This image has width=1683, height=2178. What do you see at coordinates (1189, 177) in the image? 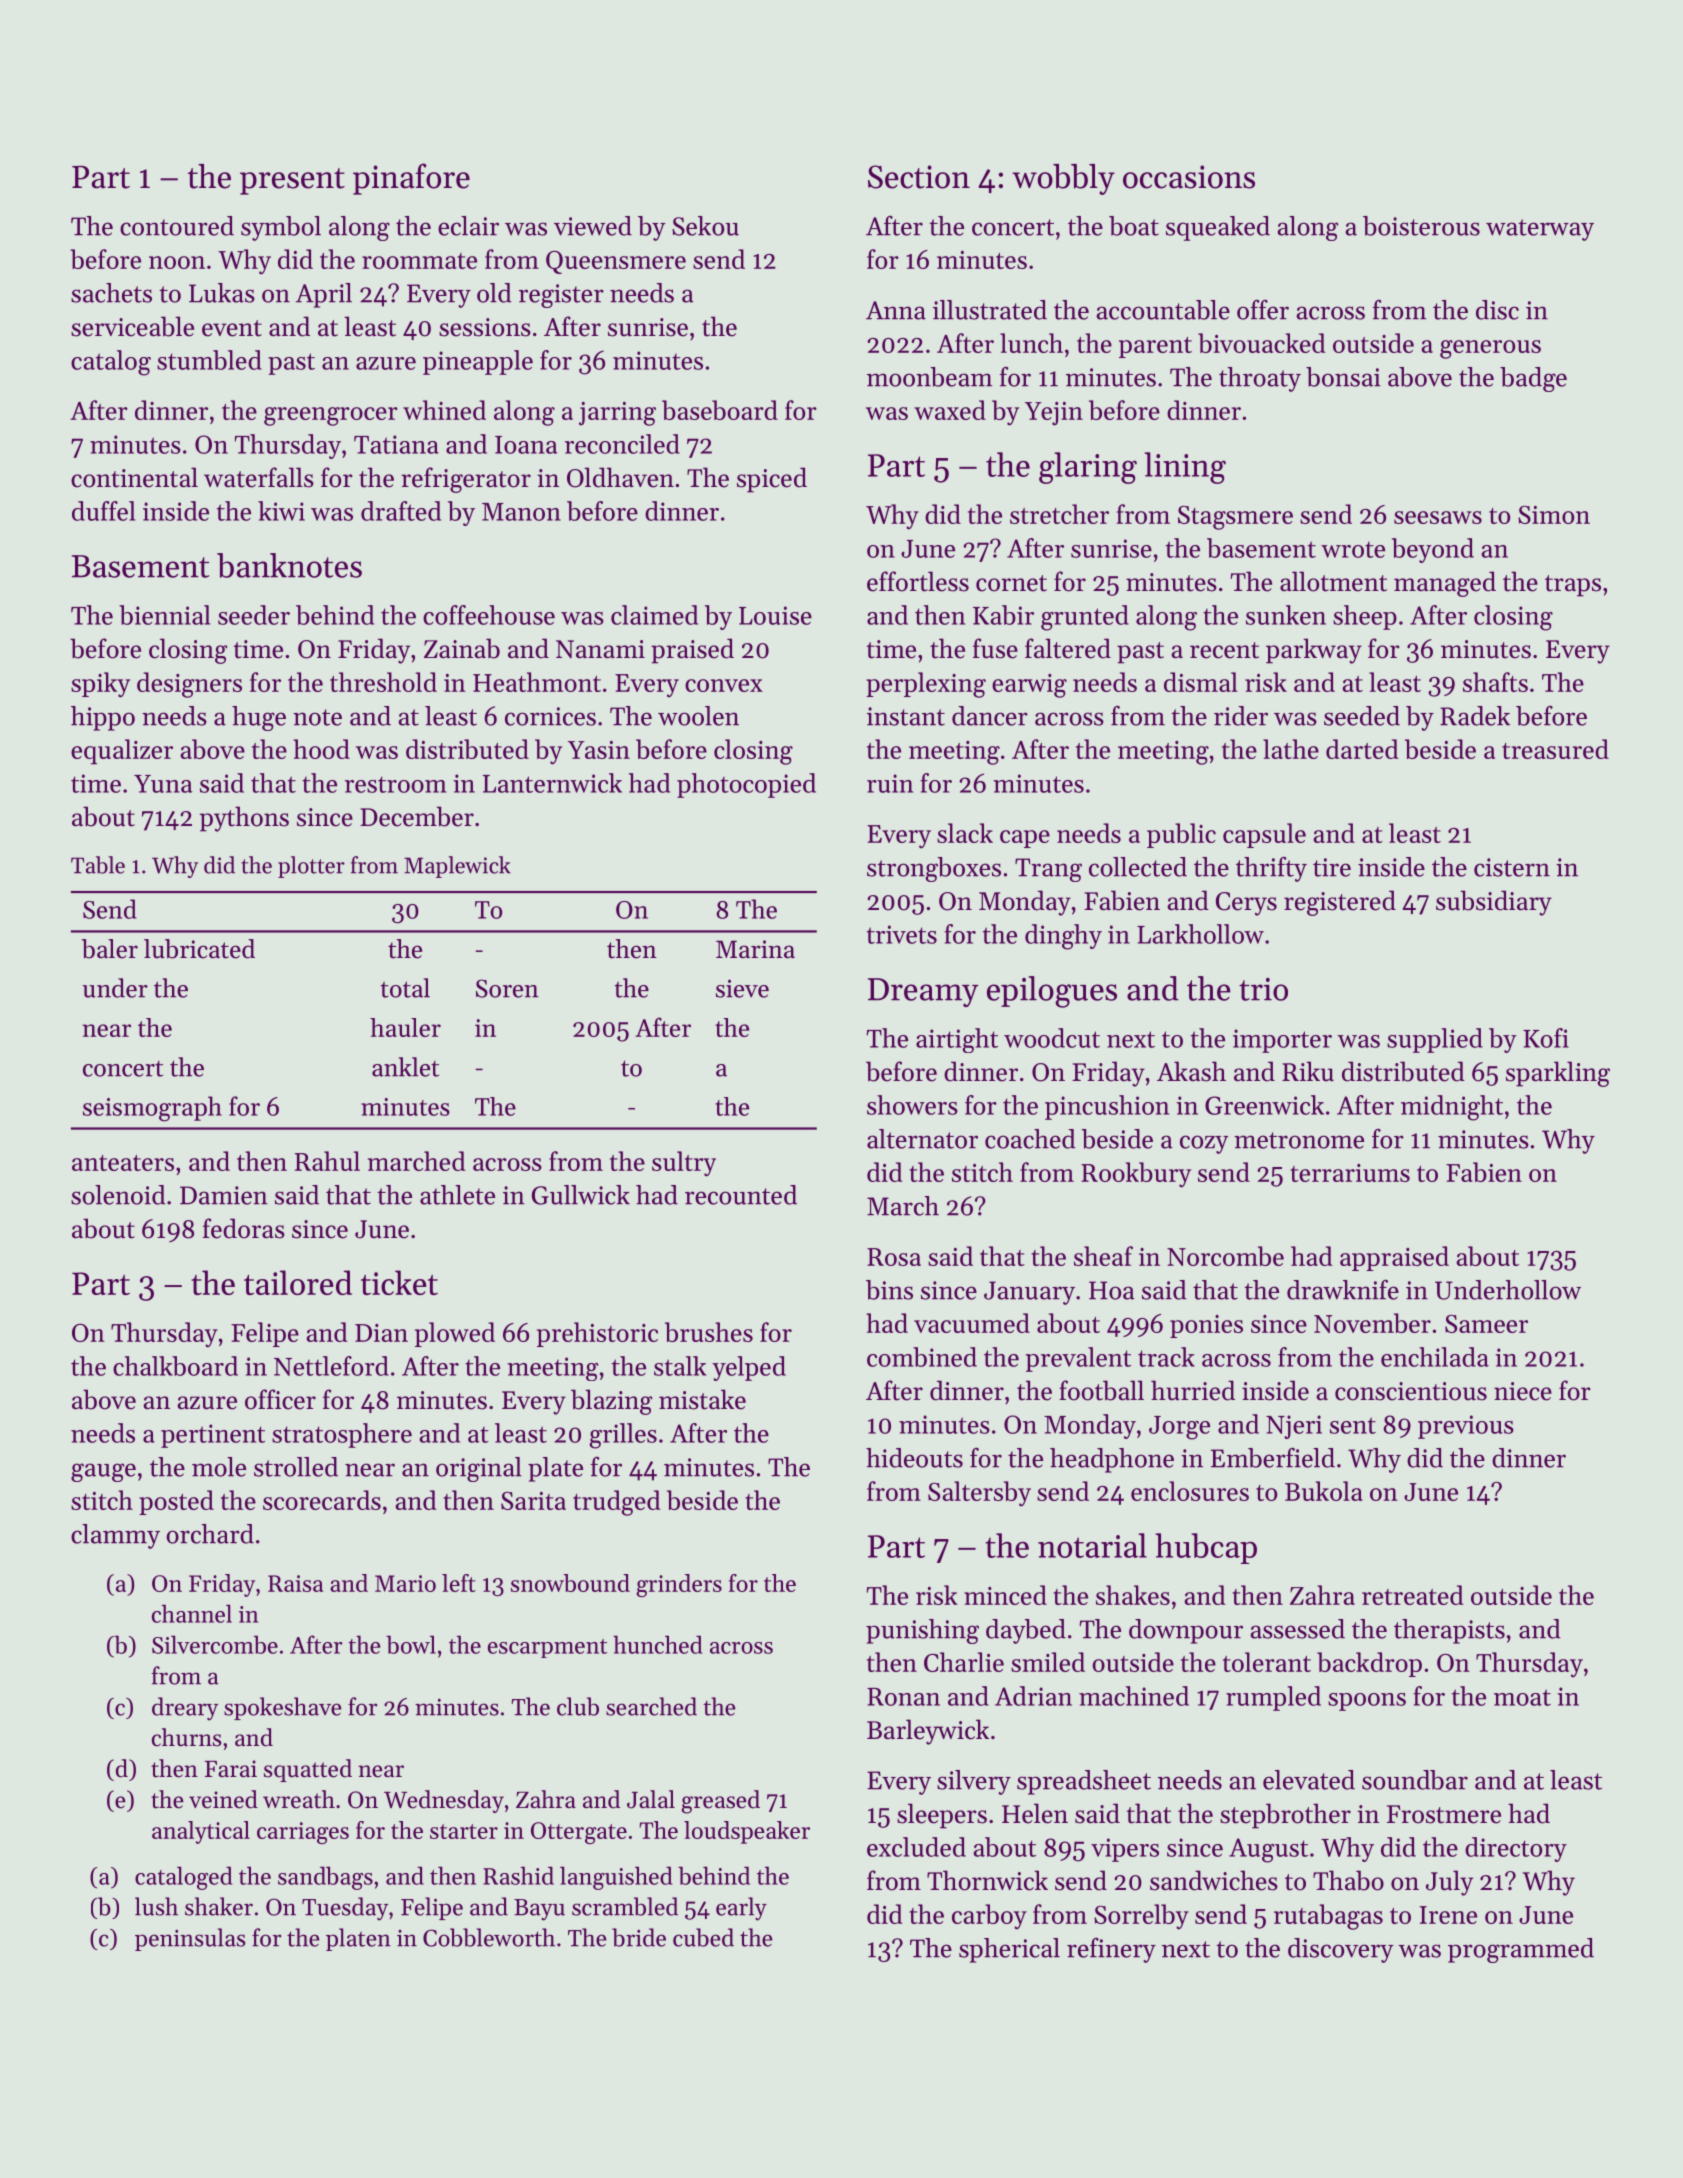
I see `occasions` at bounding box center [1189, 177].
